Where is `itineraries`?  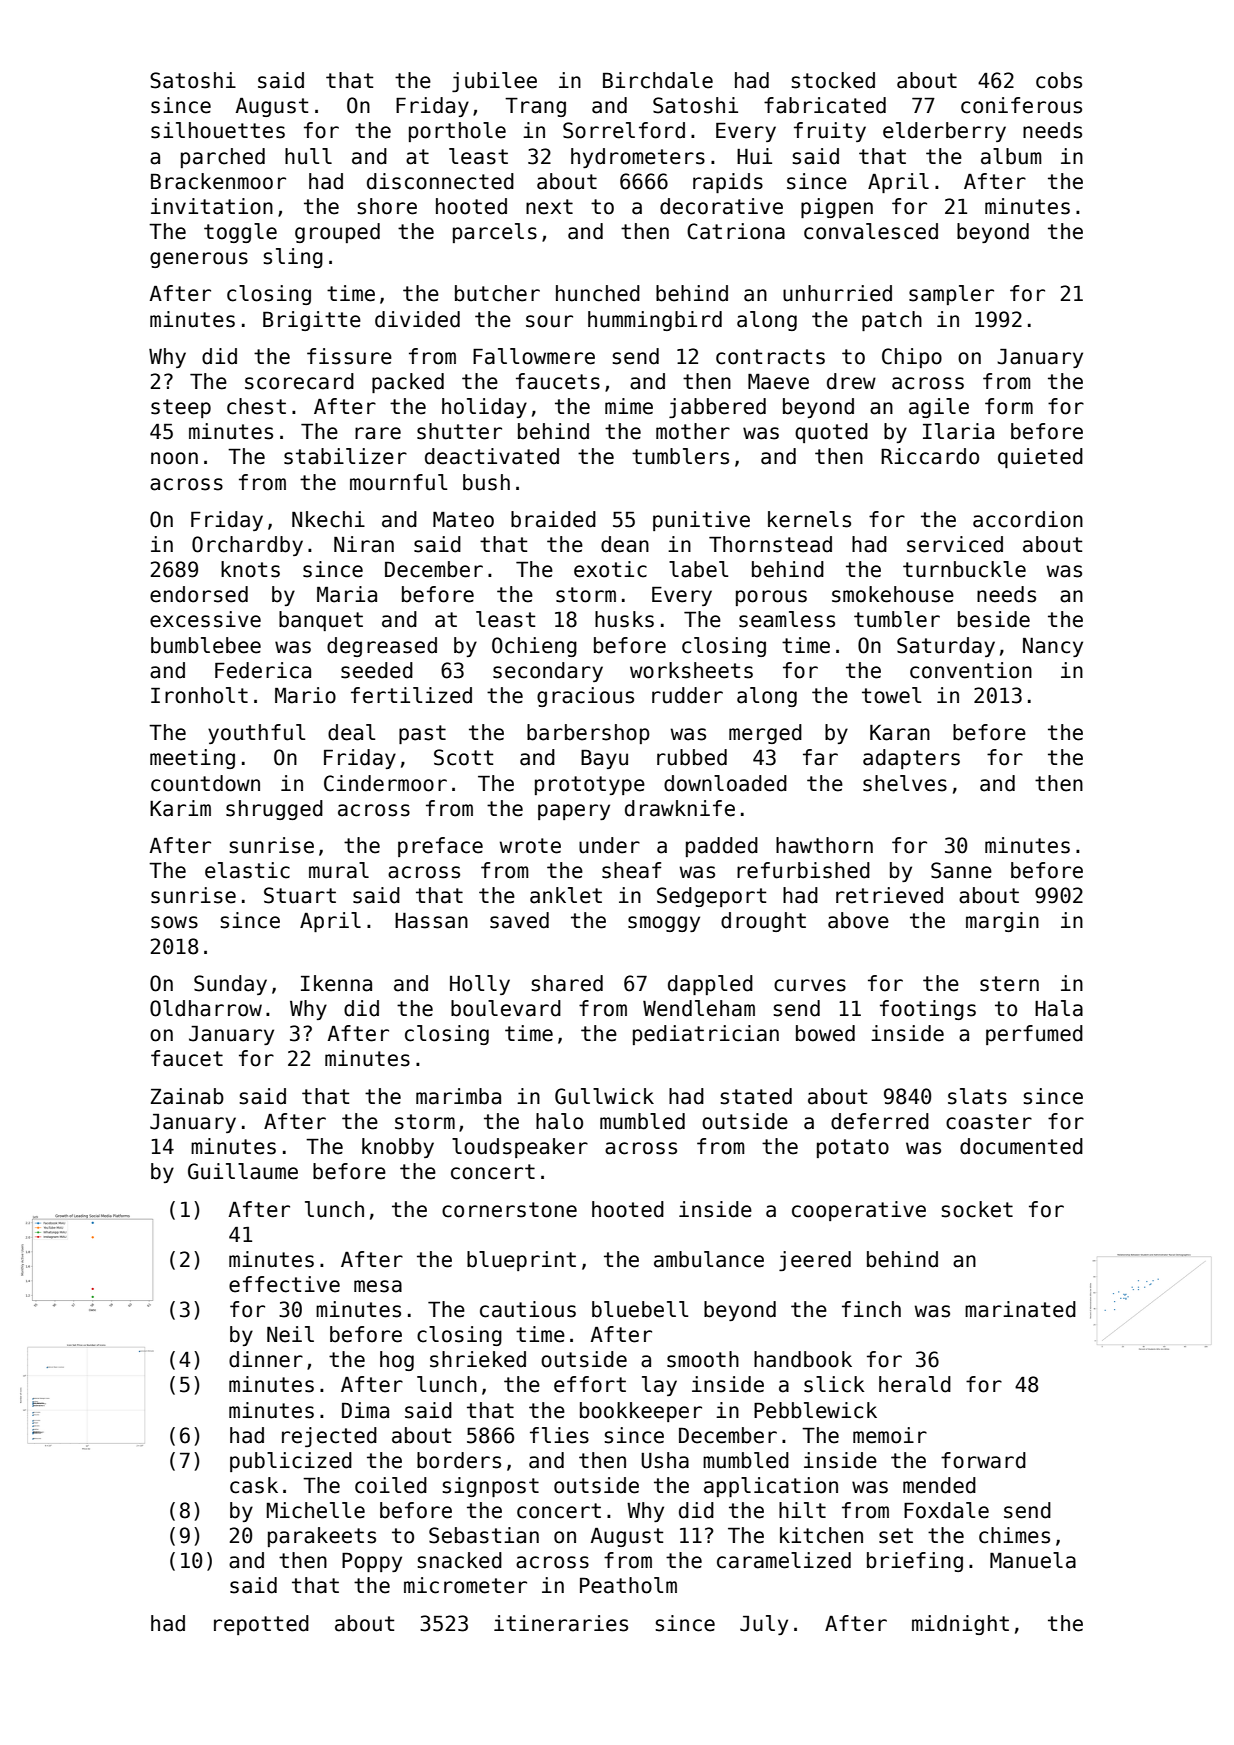 itineraries is located at coordinates (561, 1623).
